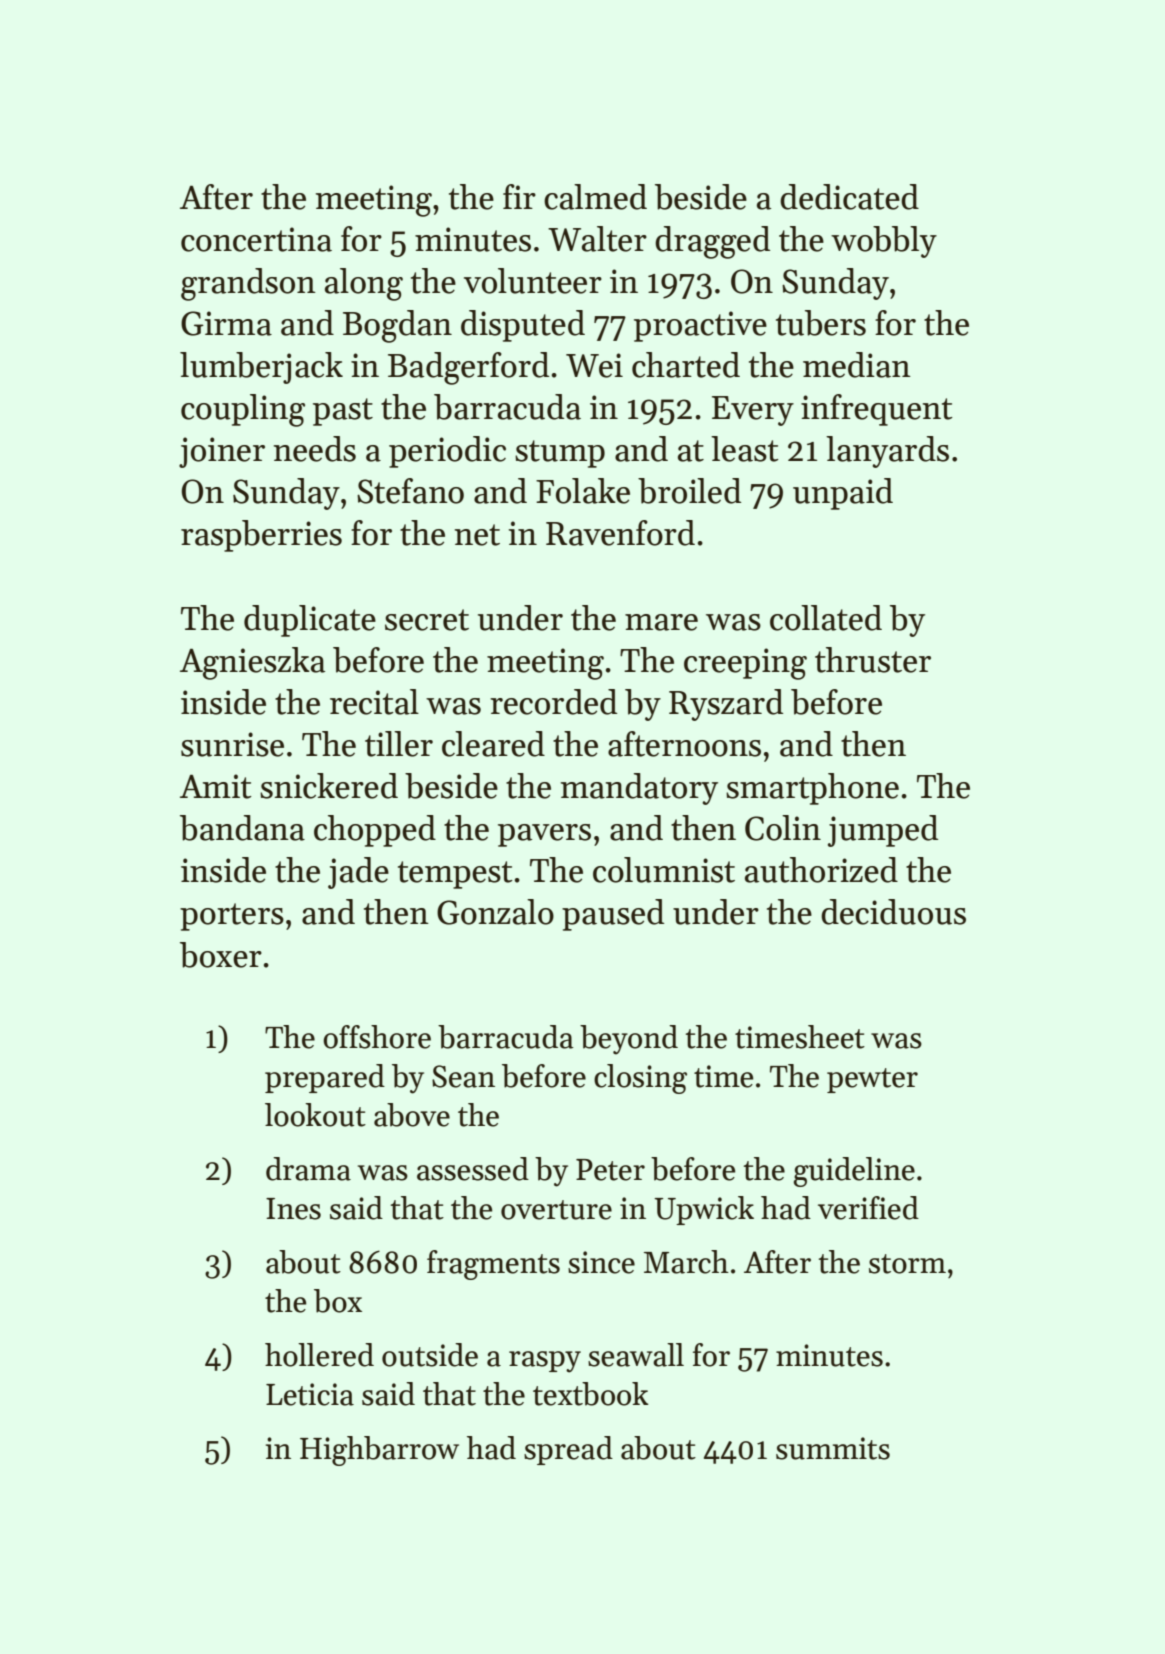 This image has width=1165, height=1654. What do you see at coordinates (872, 1080) in the image?
I see `pewter` at bounding box center [872, 1080].
